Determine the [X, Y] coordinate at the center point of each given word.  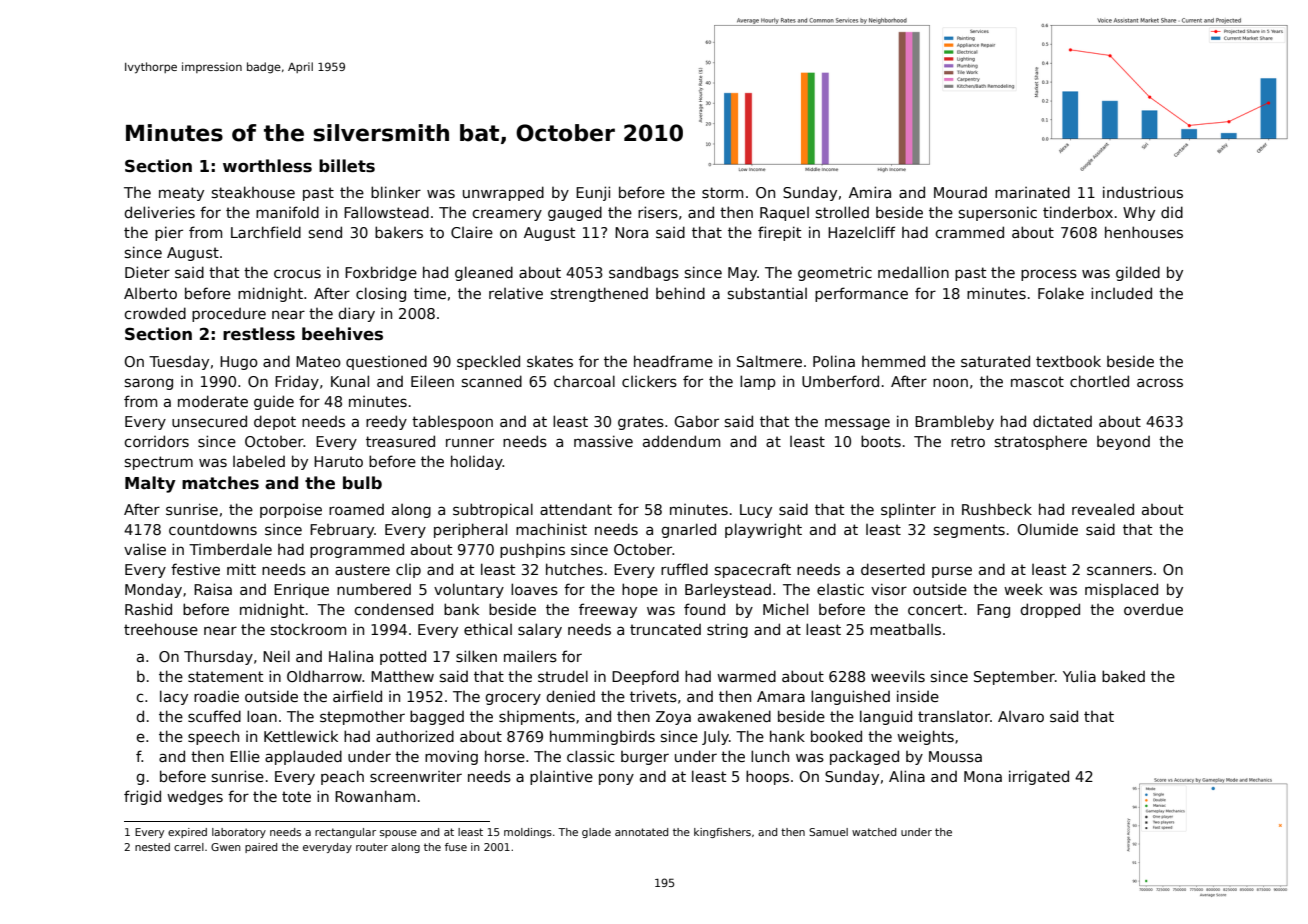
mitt [241, 569]
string [727, 631]
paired [261, 848]
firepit [779, 233]
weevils [898, 676]
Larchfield [266, 232]
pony [616, 779]
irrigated [1039, 777]
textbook [1068, 361]
